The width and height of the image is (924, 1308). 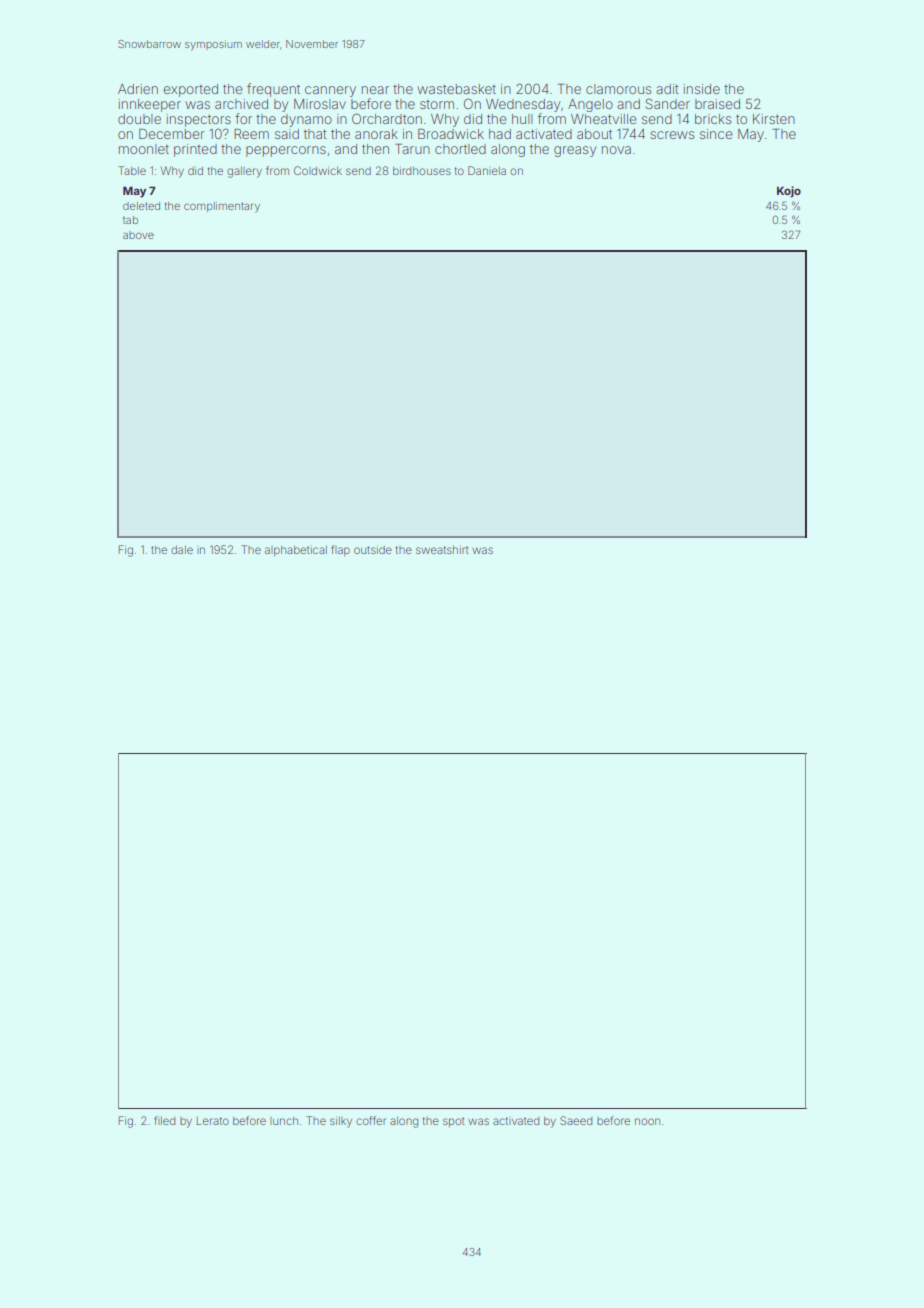 I want to click on wastebasket, so click(x=456, y=89).
